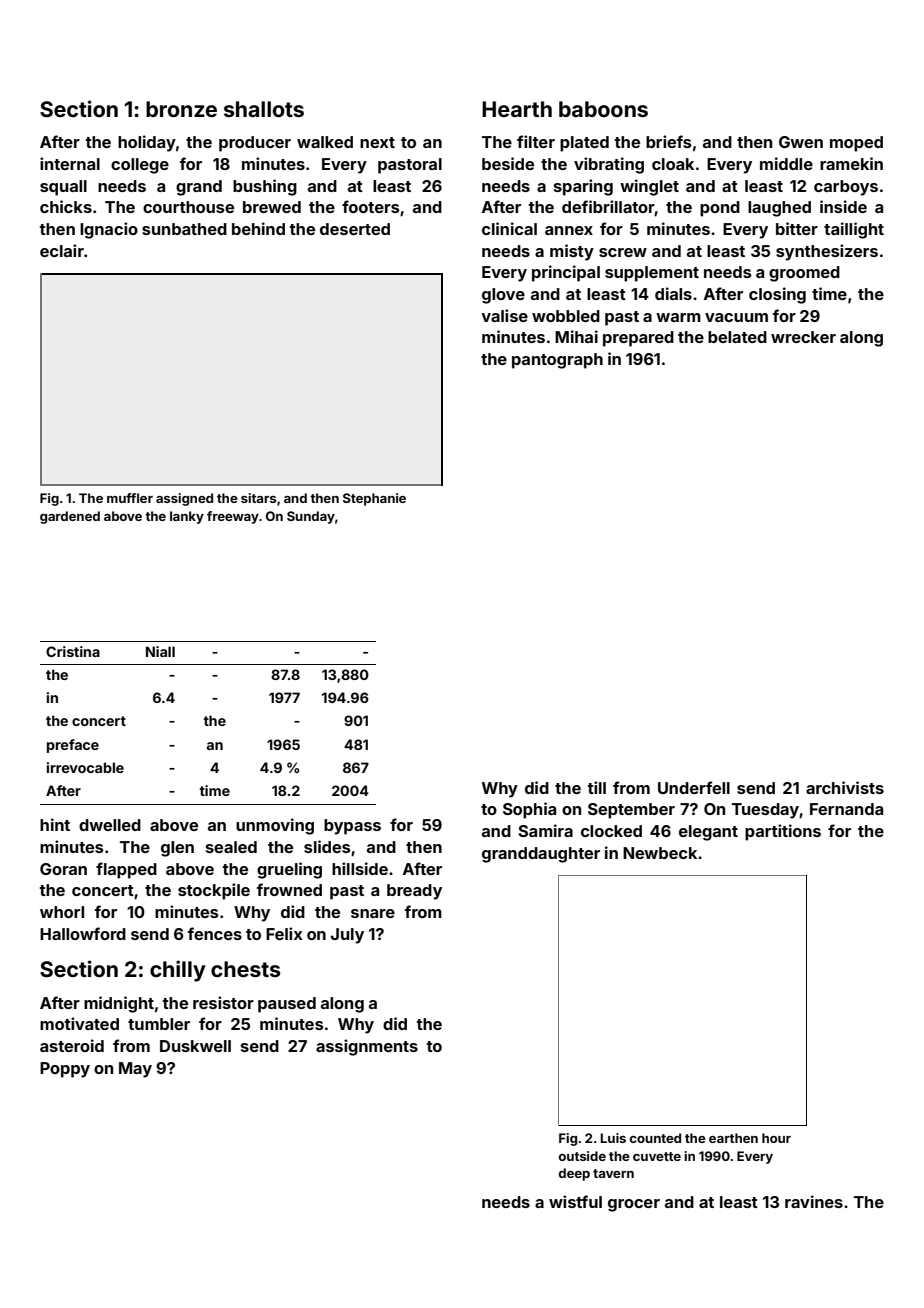 This image has width=924, height=1308. Describe the element at coordinates (355, 229) in the image. I see `deserted` at that location.
